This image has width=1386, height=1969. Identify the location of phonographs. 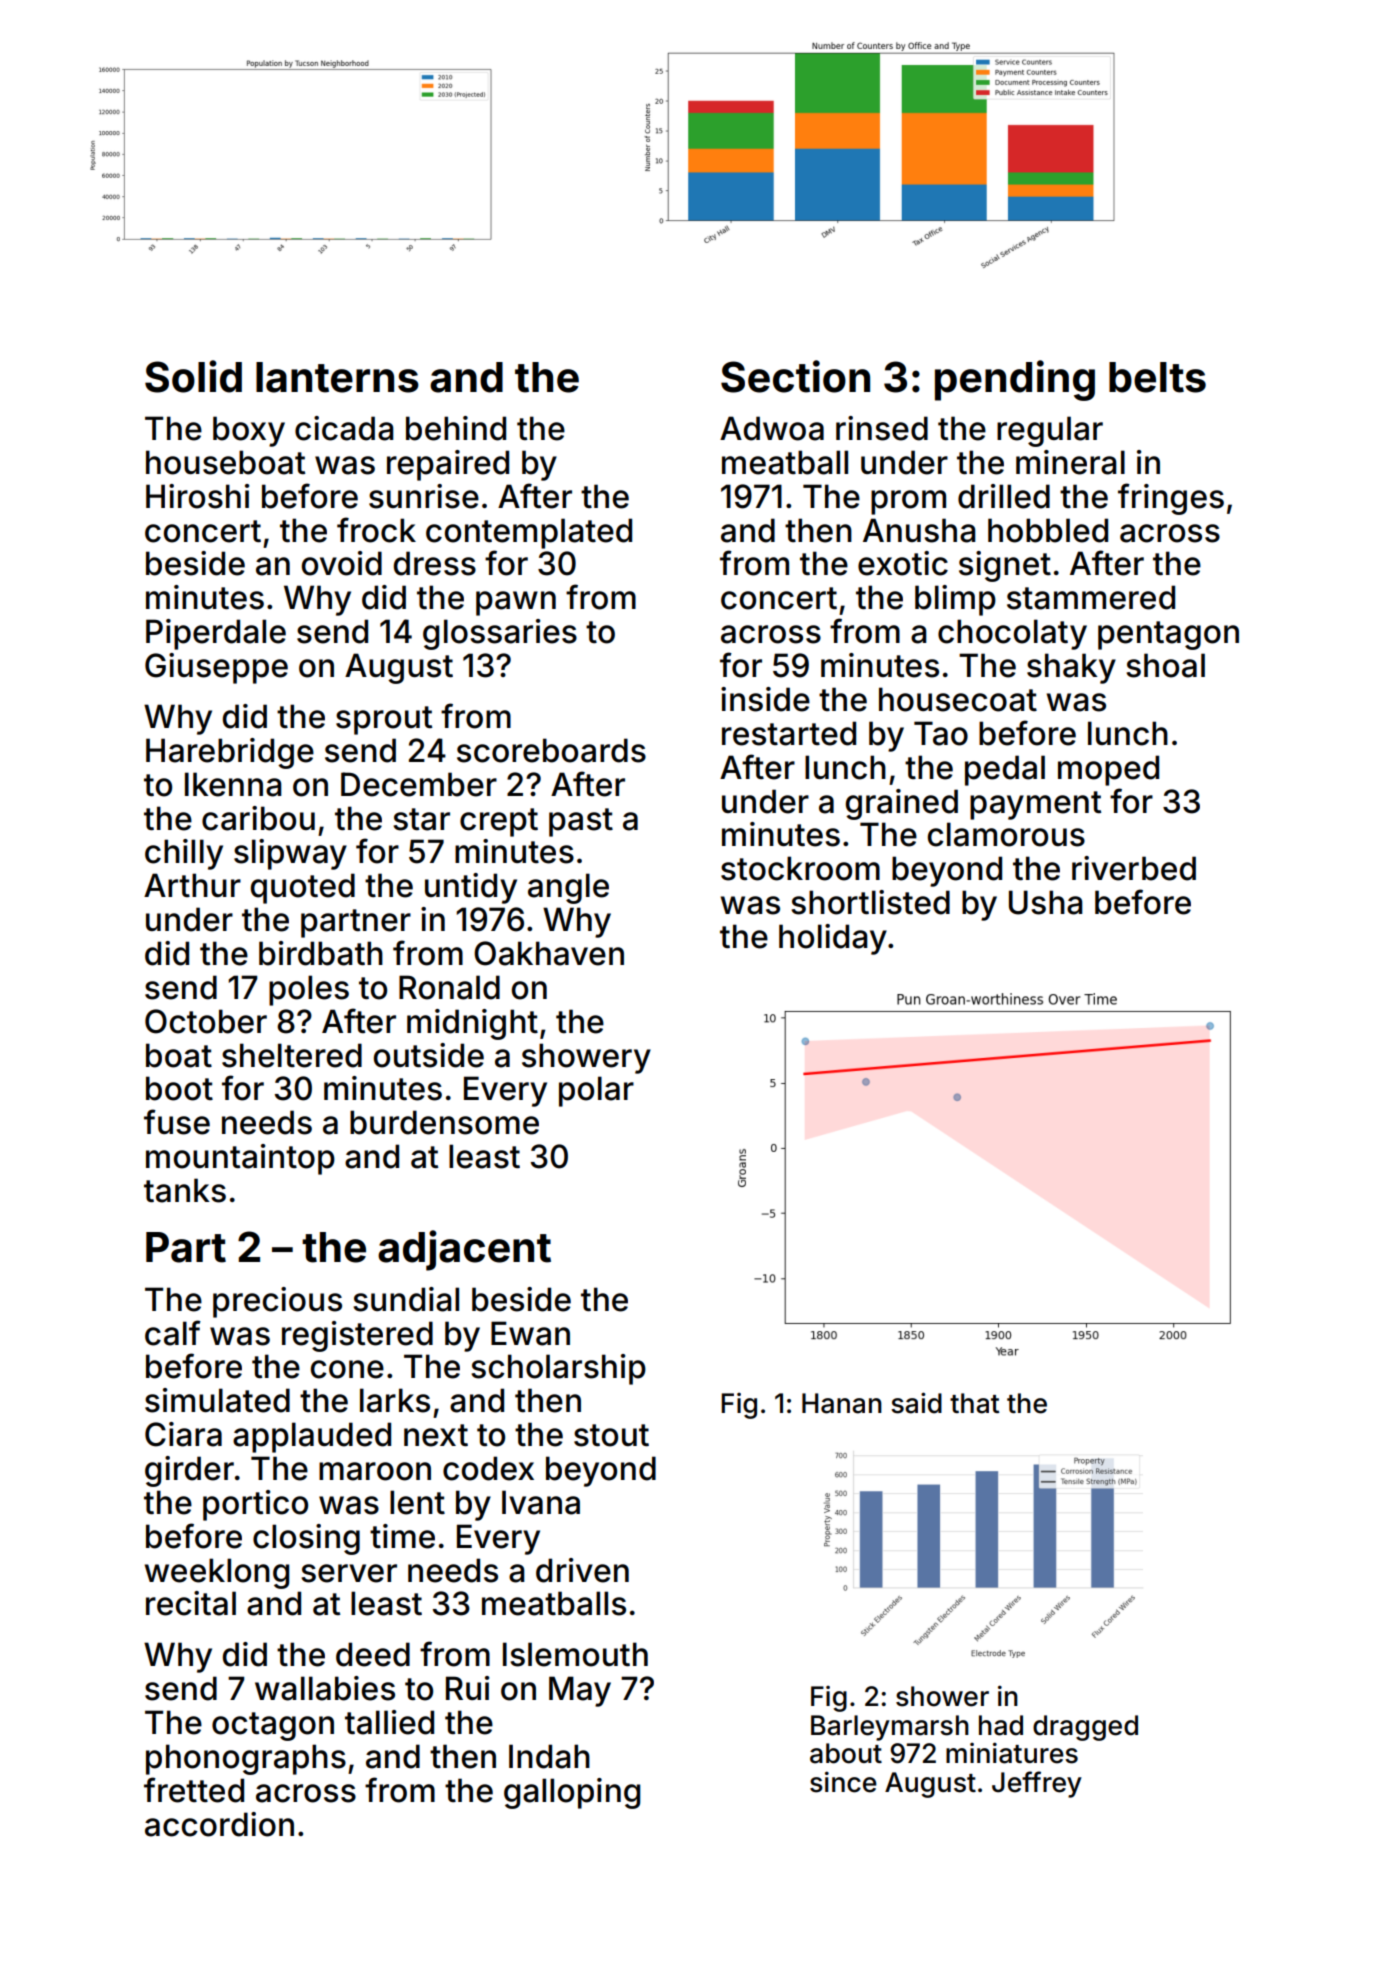
(246, 1759).
